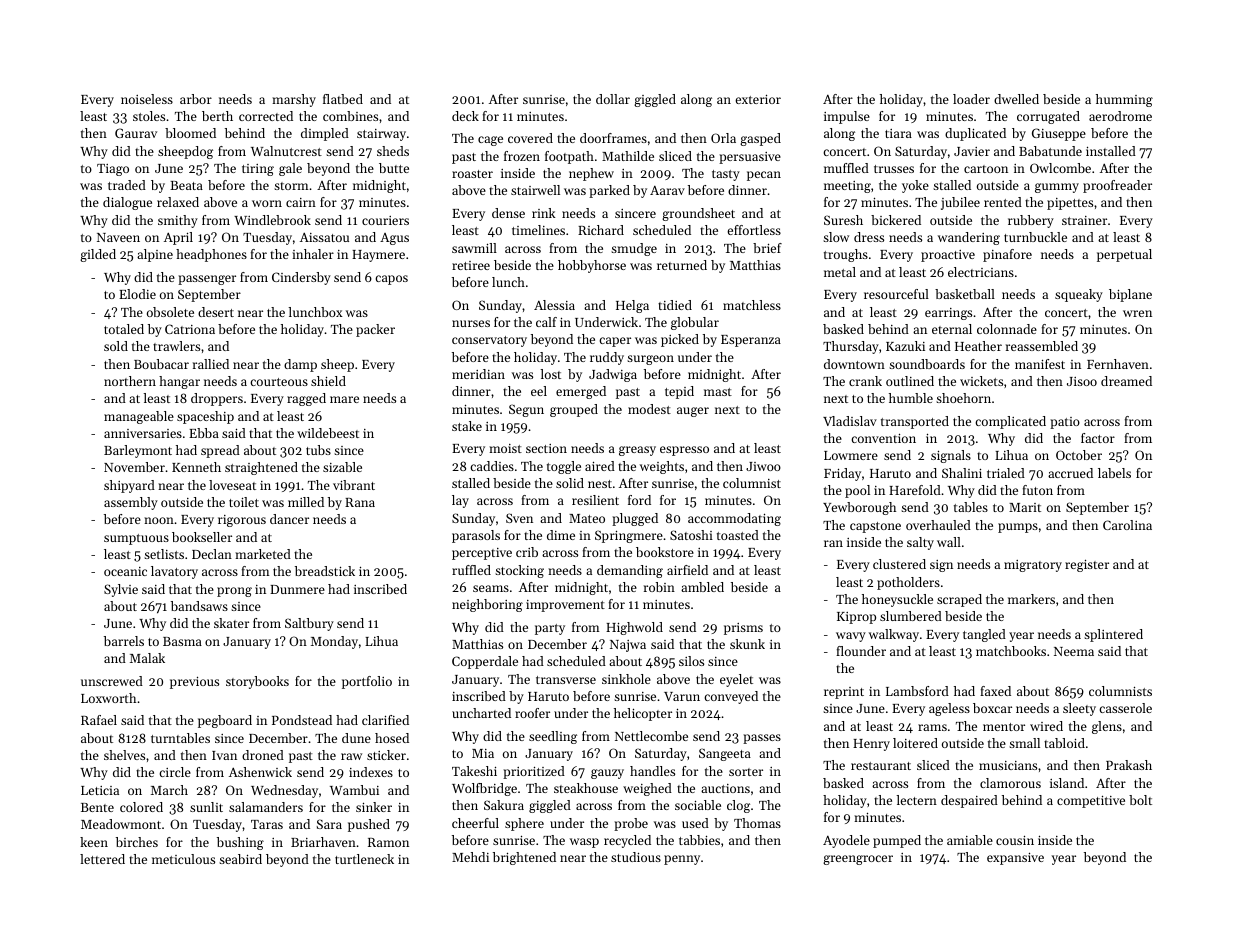 Image resolution: width=1233 pixels, height=952 pixels. What do you see at coordinates (635, 519) in the image?
I see `plugged` at bounding box center [635, 519].
